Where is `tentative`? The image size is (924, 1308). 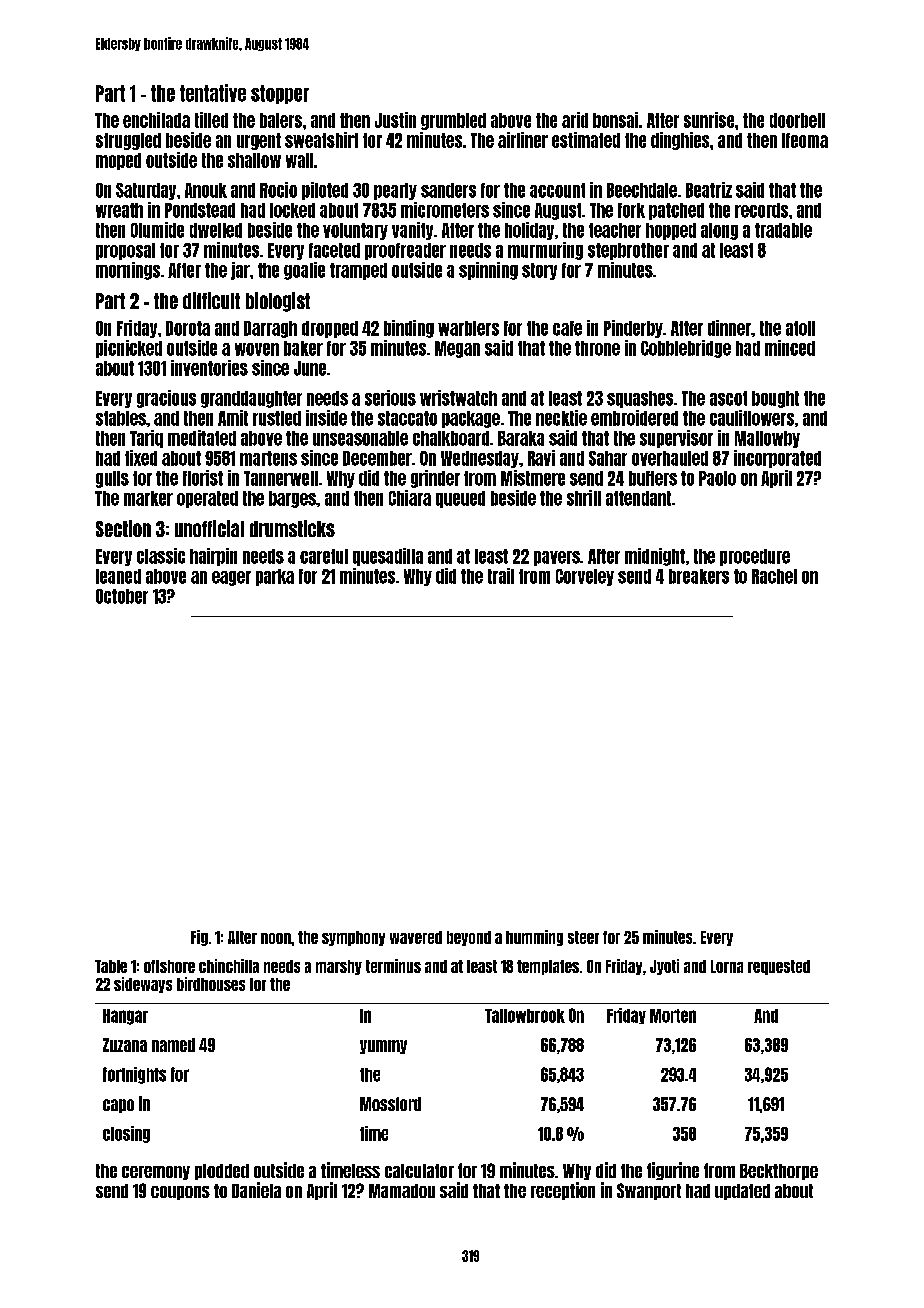 tentative is located at coordinates (213, 93).
